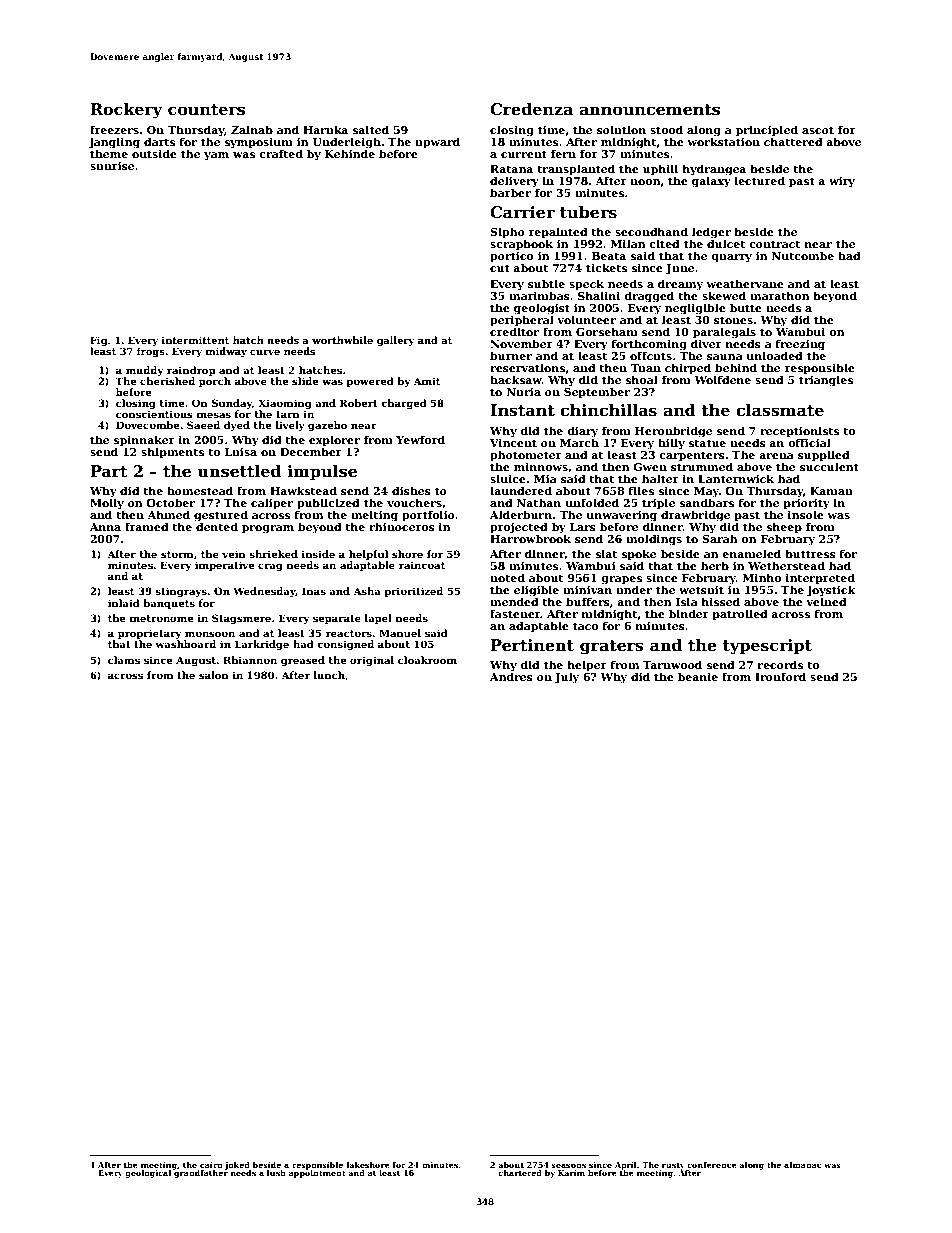 The width and height of the image is (952, 1233). Describe the element at coordinates (371, 129) in the image. I see `salted` at that location.
